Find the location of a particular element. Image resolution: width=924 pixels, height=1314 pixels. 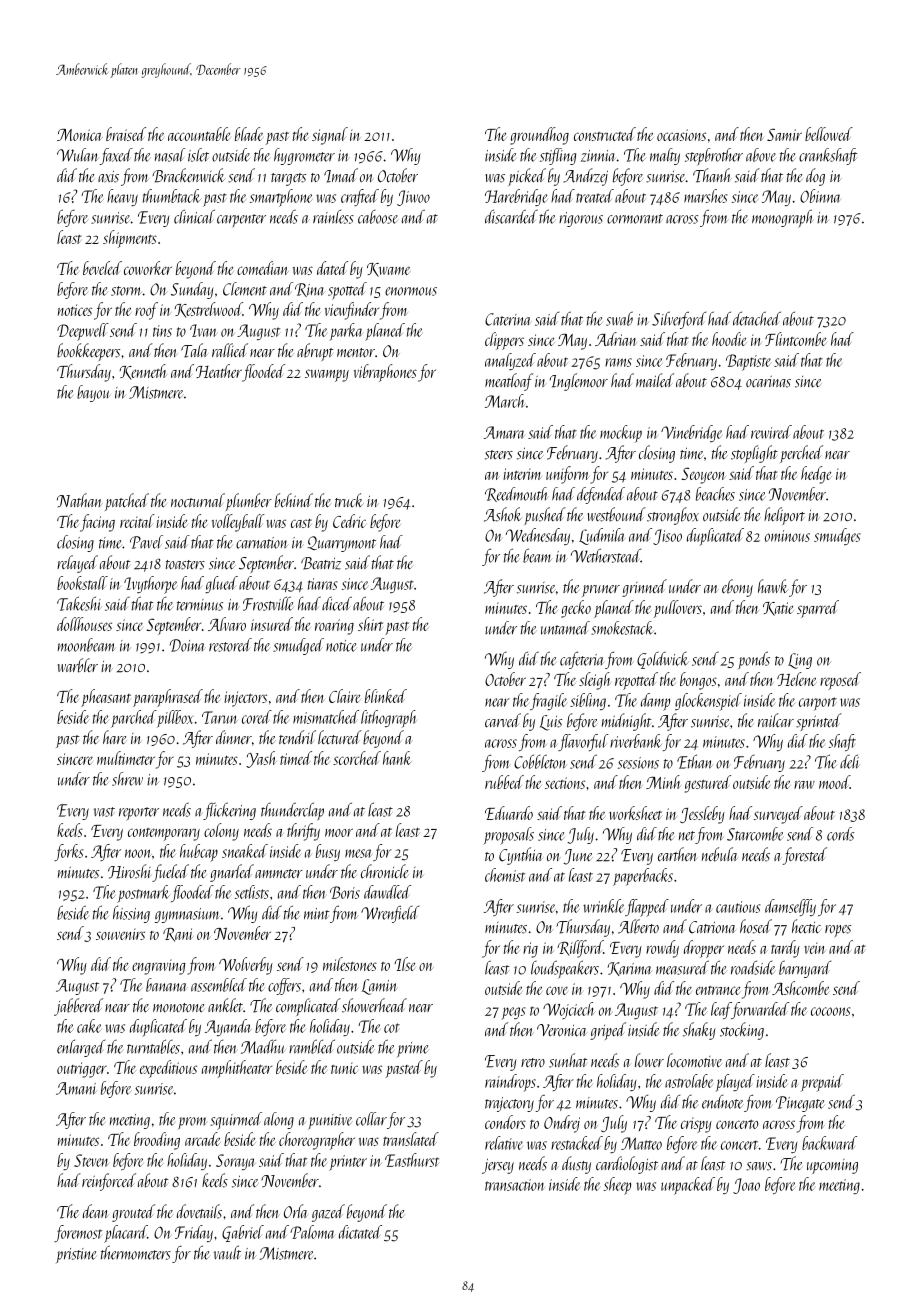

smudges is located at coordinates (837, 536).
